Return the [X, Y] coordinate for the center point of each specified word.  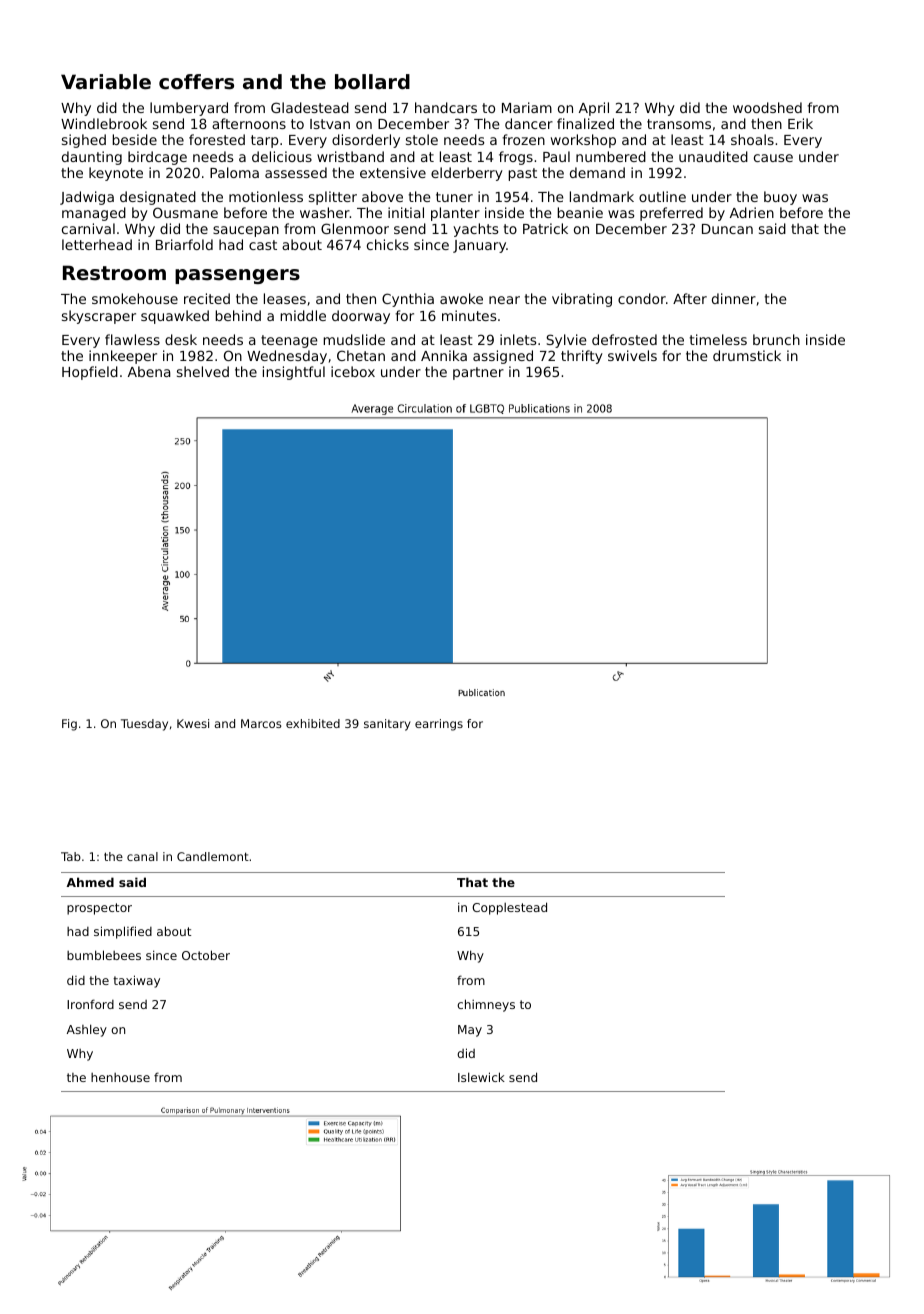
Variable [106, 82]
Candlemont [213, 856]
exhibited [313, 723]
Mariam [527, 107]
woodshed [767, 107]
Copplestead [509, 908]
